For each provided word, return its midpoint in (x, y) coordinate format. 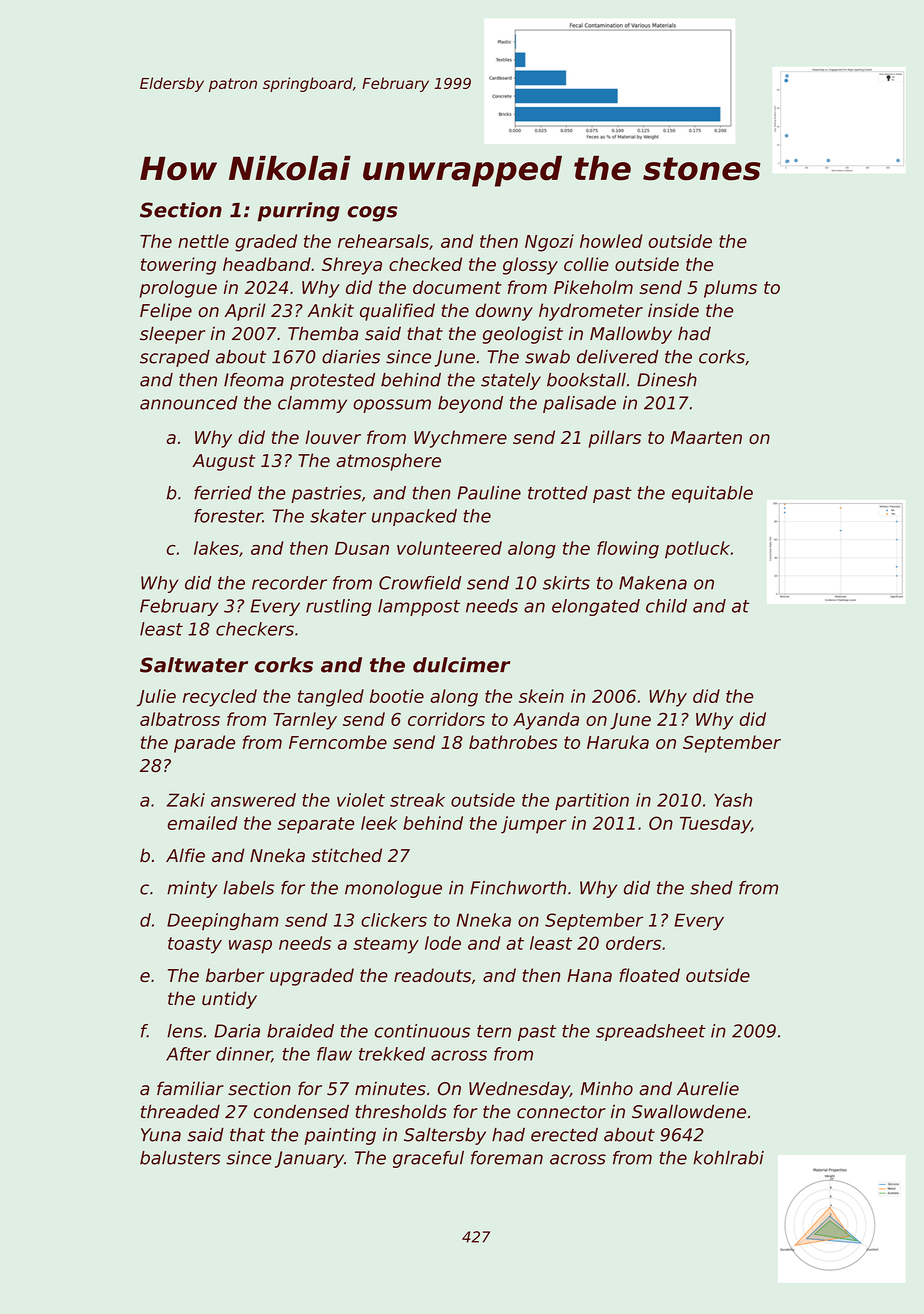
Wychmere (460, 439)
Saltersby (445, 1136)
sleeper (172, 335)
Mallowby (631, 335)
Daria (237, 1031)
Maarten (706, 437)
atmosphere (388, 462)
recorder (289, 583)
